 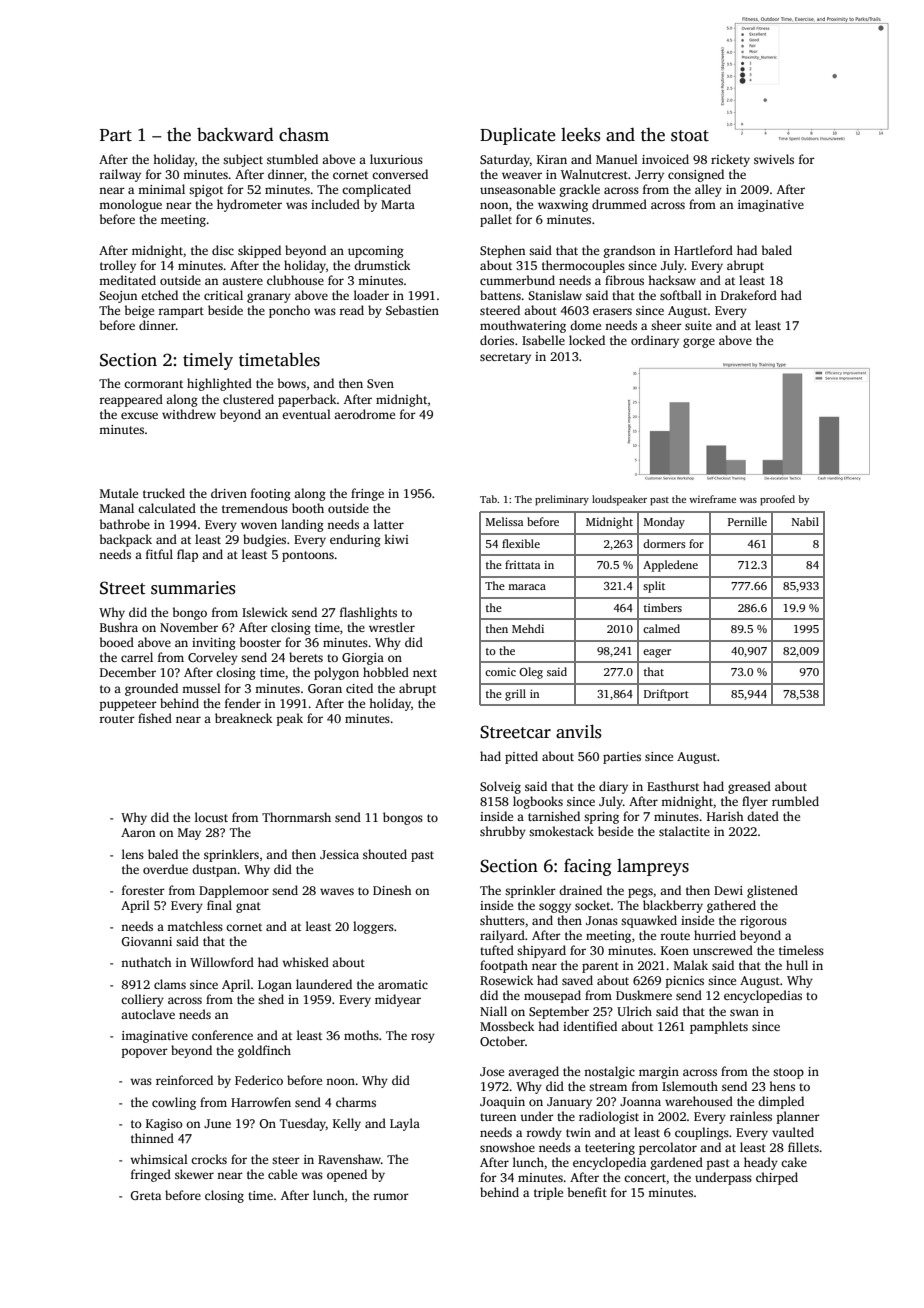 I want to click on Melissa, so click(x=504, y=521).
